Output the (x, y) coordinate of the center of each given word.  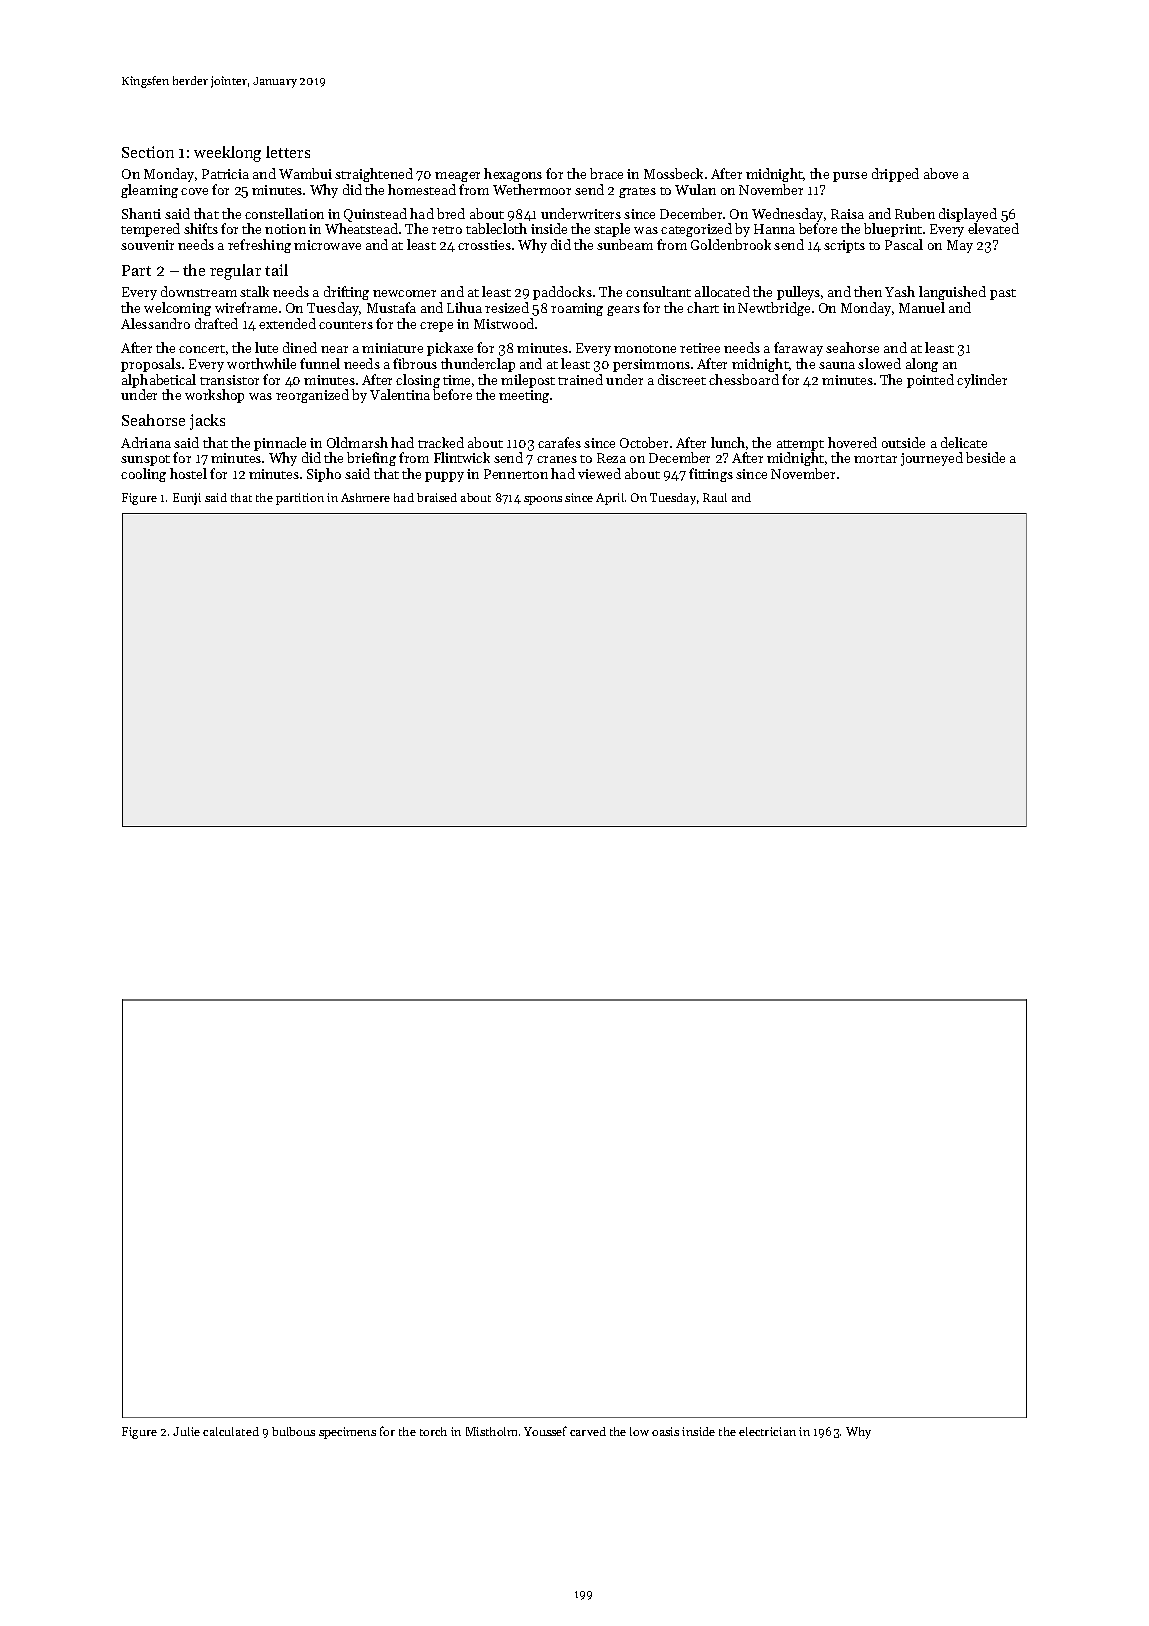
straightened (374, 175)
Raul (715, 497)
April (610, 499)
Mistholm (491, 1431)
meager (457, 177)
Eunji (187, 499)
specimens (347, 1433)
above (941, 173)
